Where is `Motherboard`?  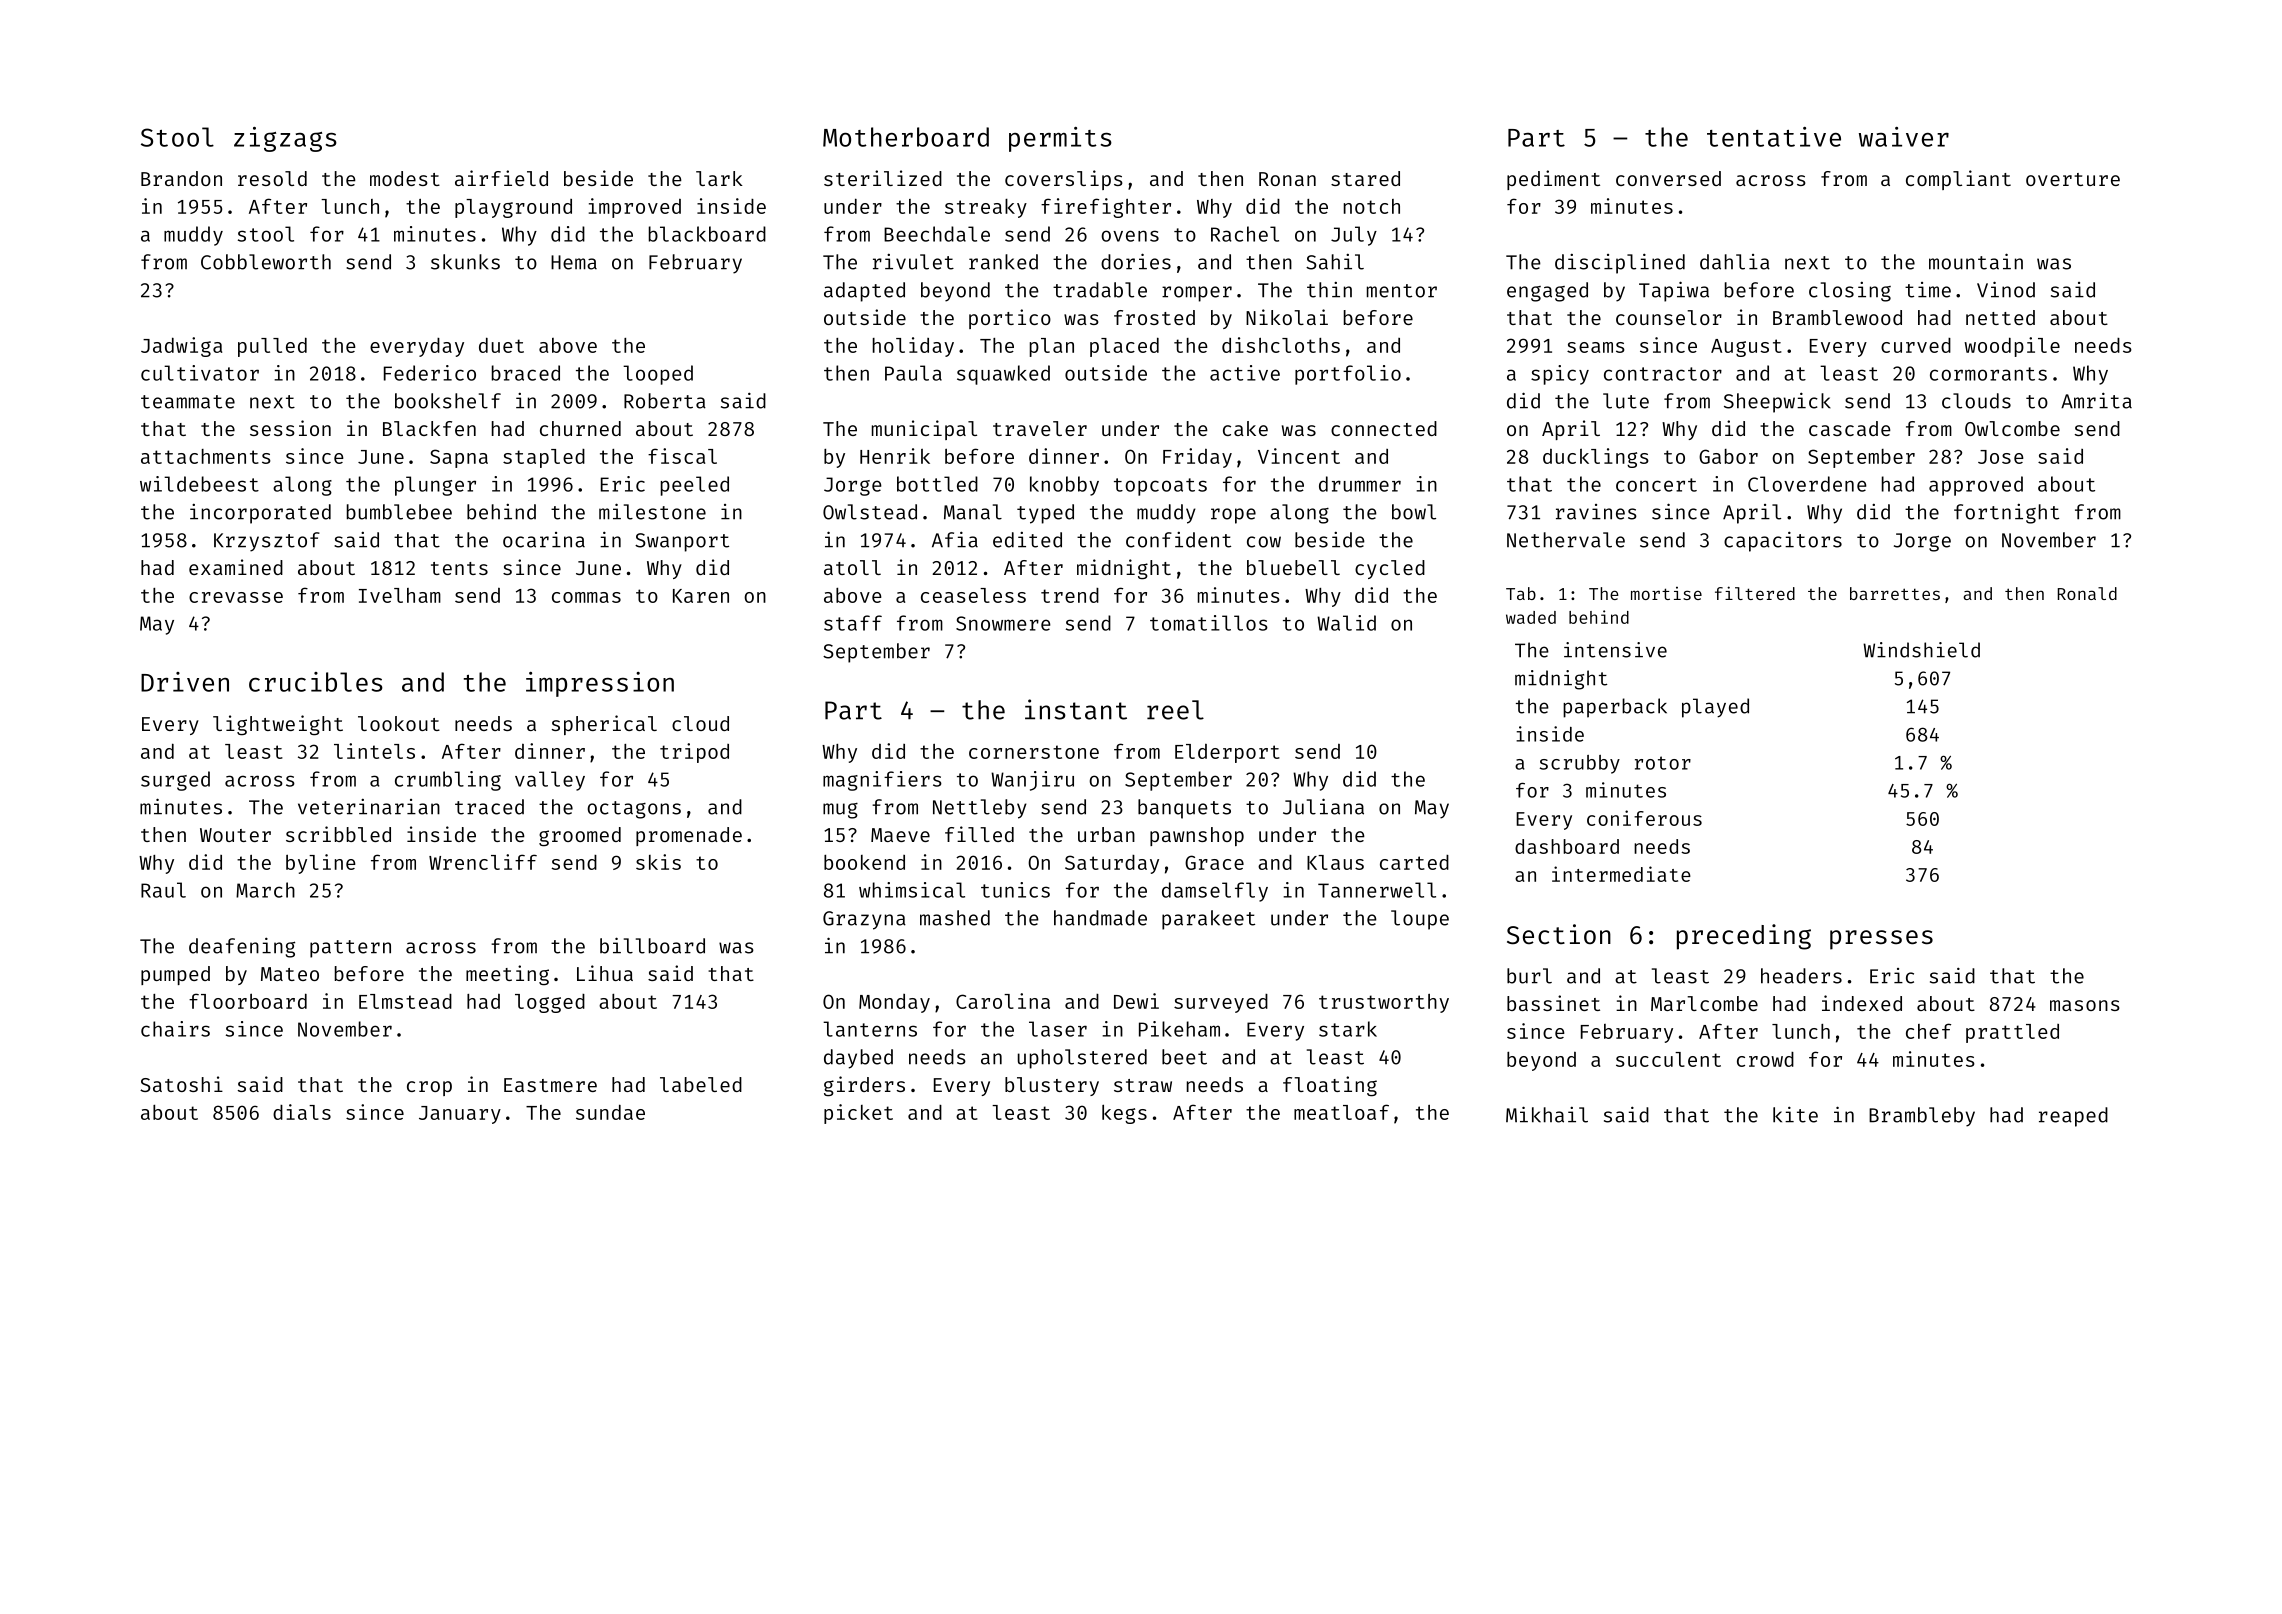
Motherboard is located at coordinates (906, 137).
